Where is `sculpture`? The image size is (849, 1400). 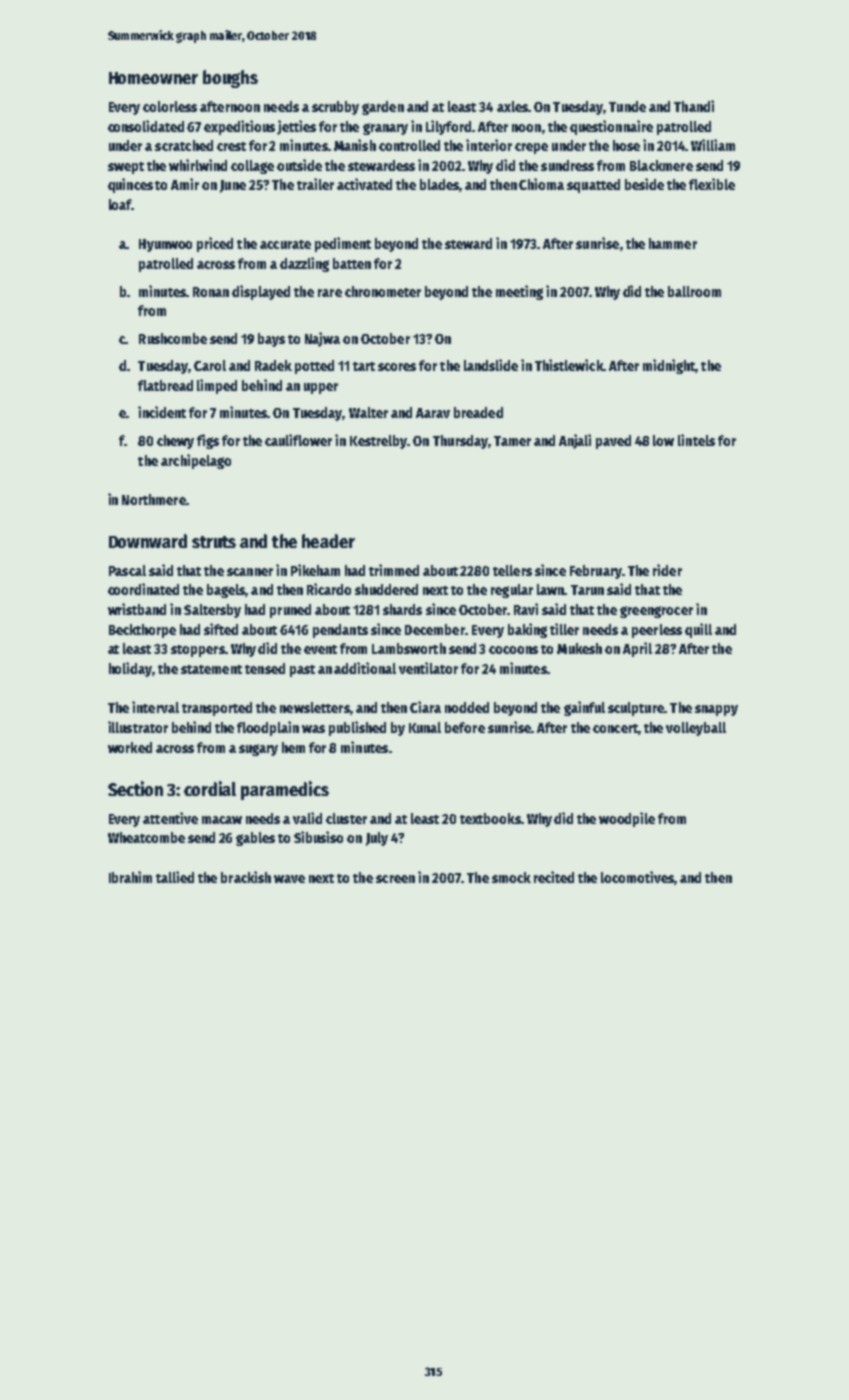
sculpture is located at coordinates (636, 709).
